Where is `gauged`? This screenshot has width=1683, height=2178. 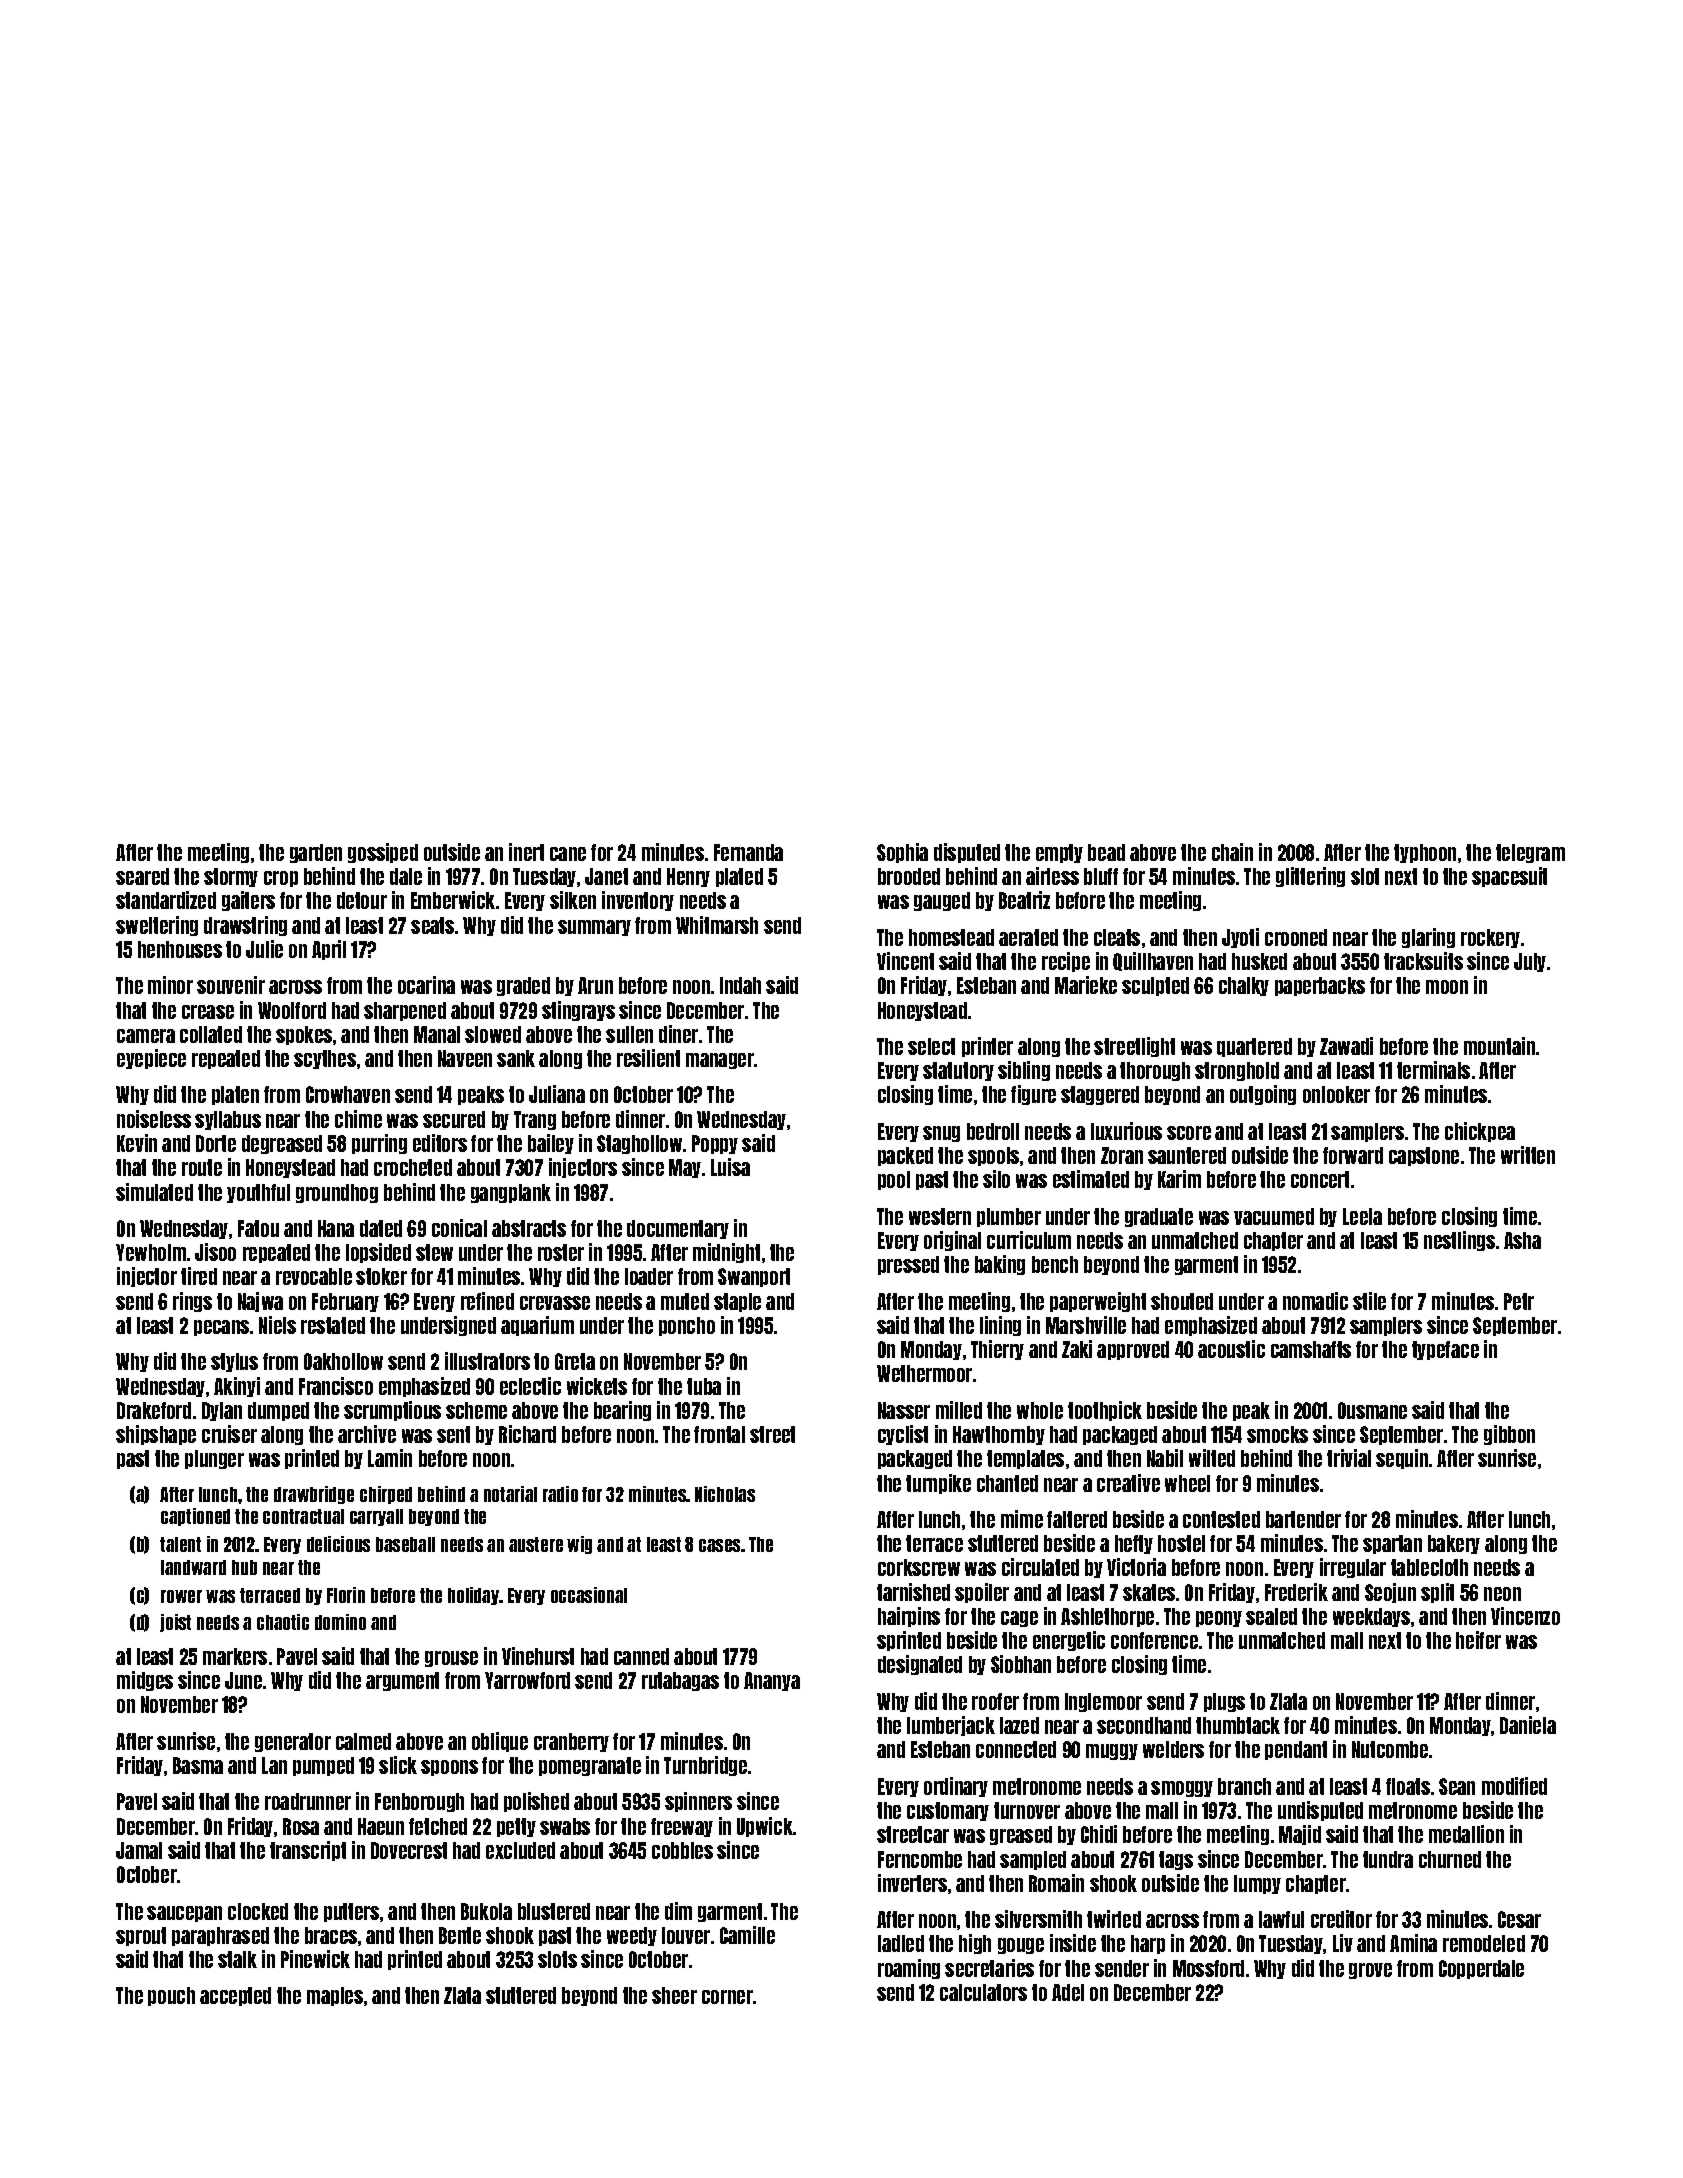 gauged is located at coordinates (942, 901).
